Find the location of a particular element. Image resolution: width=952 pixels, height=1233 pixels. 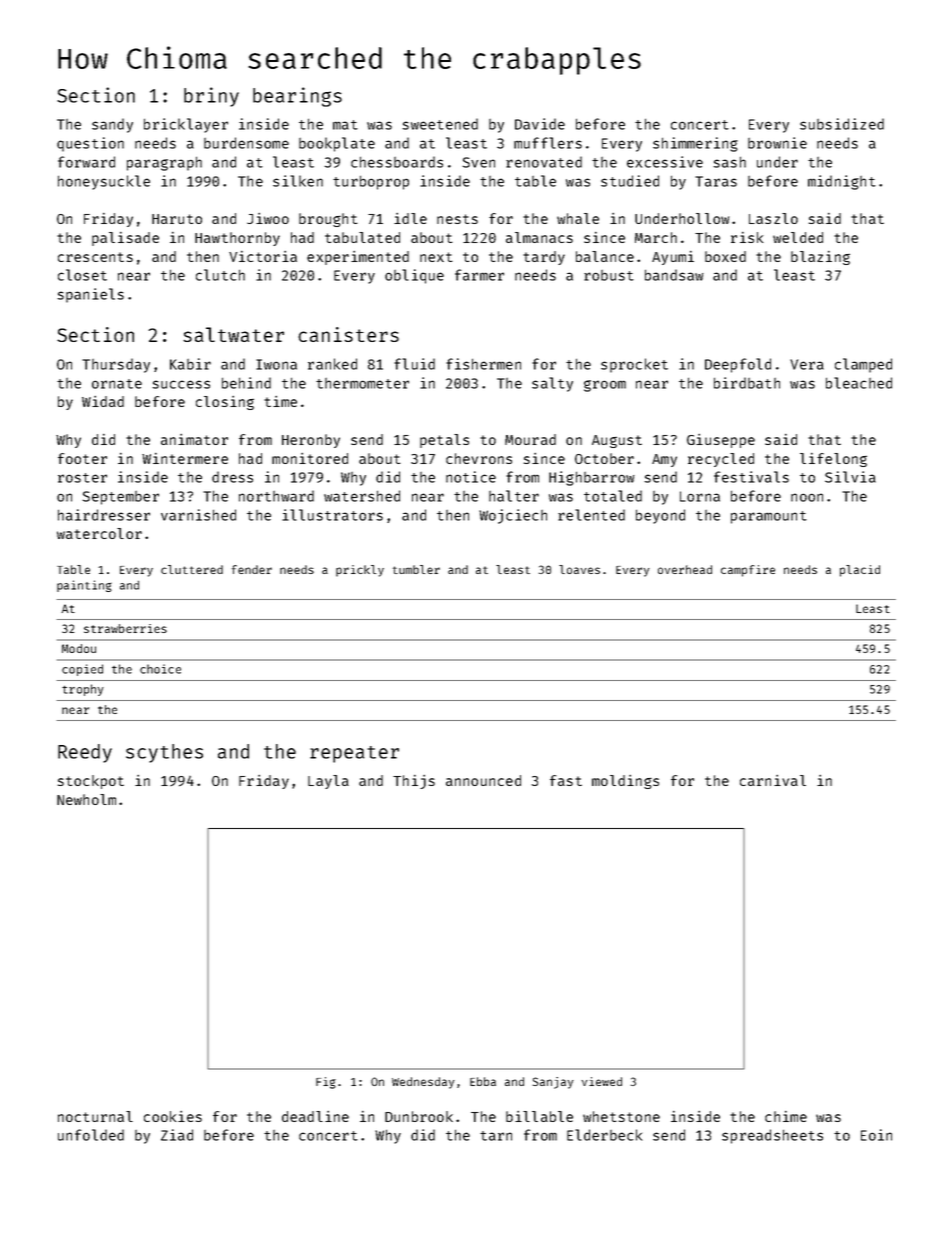

carnival is located at coordinates (773, 780).
